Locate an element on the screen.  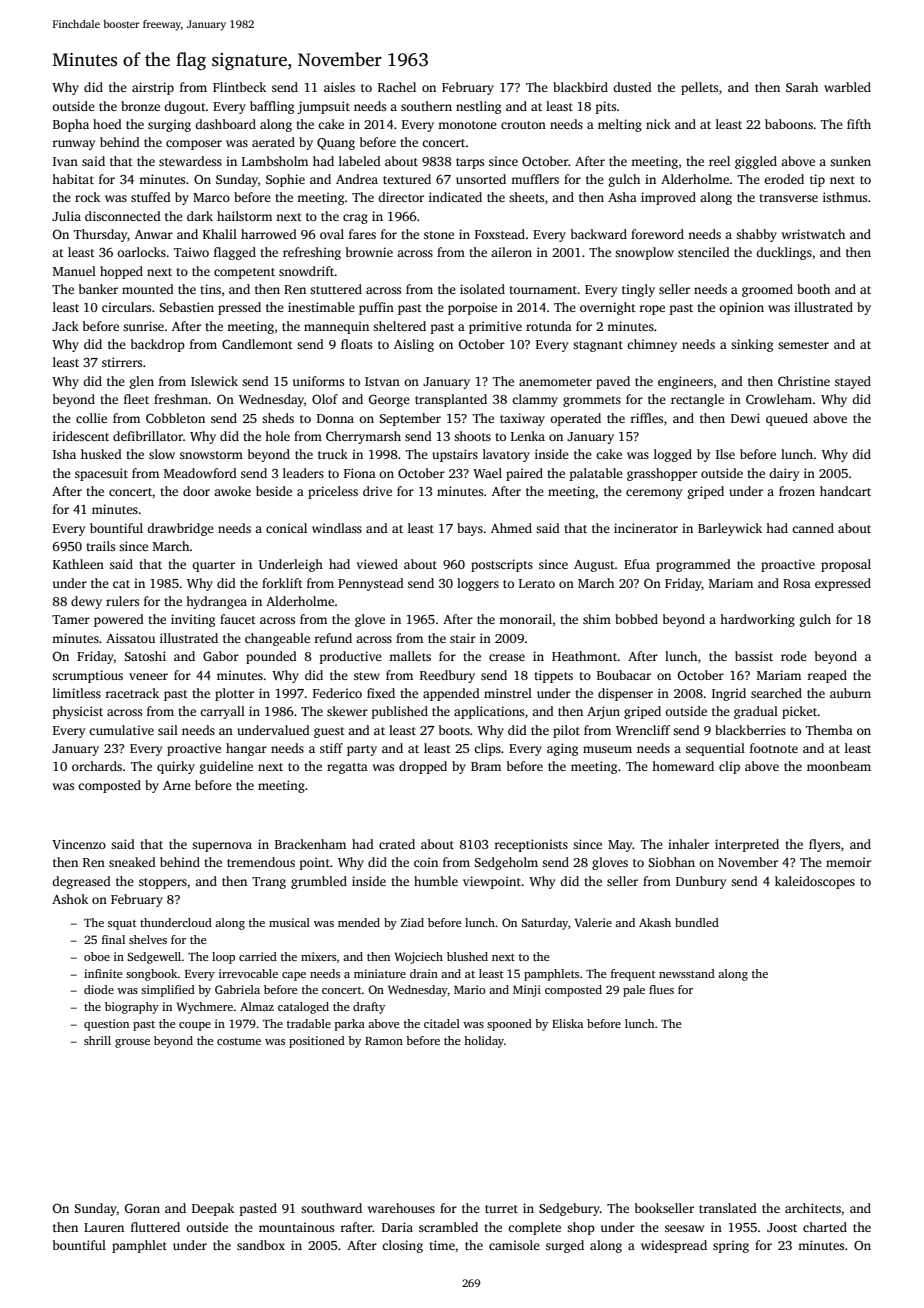
costume is located at coordinates (239, 1041).
